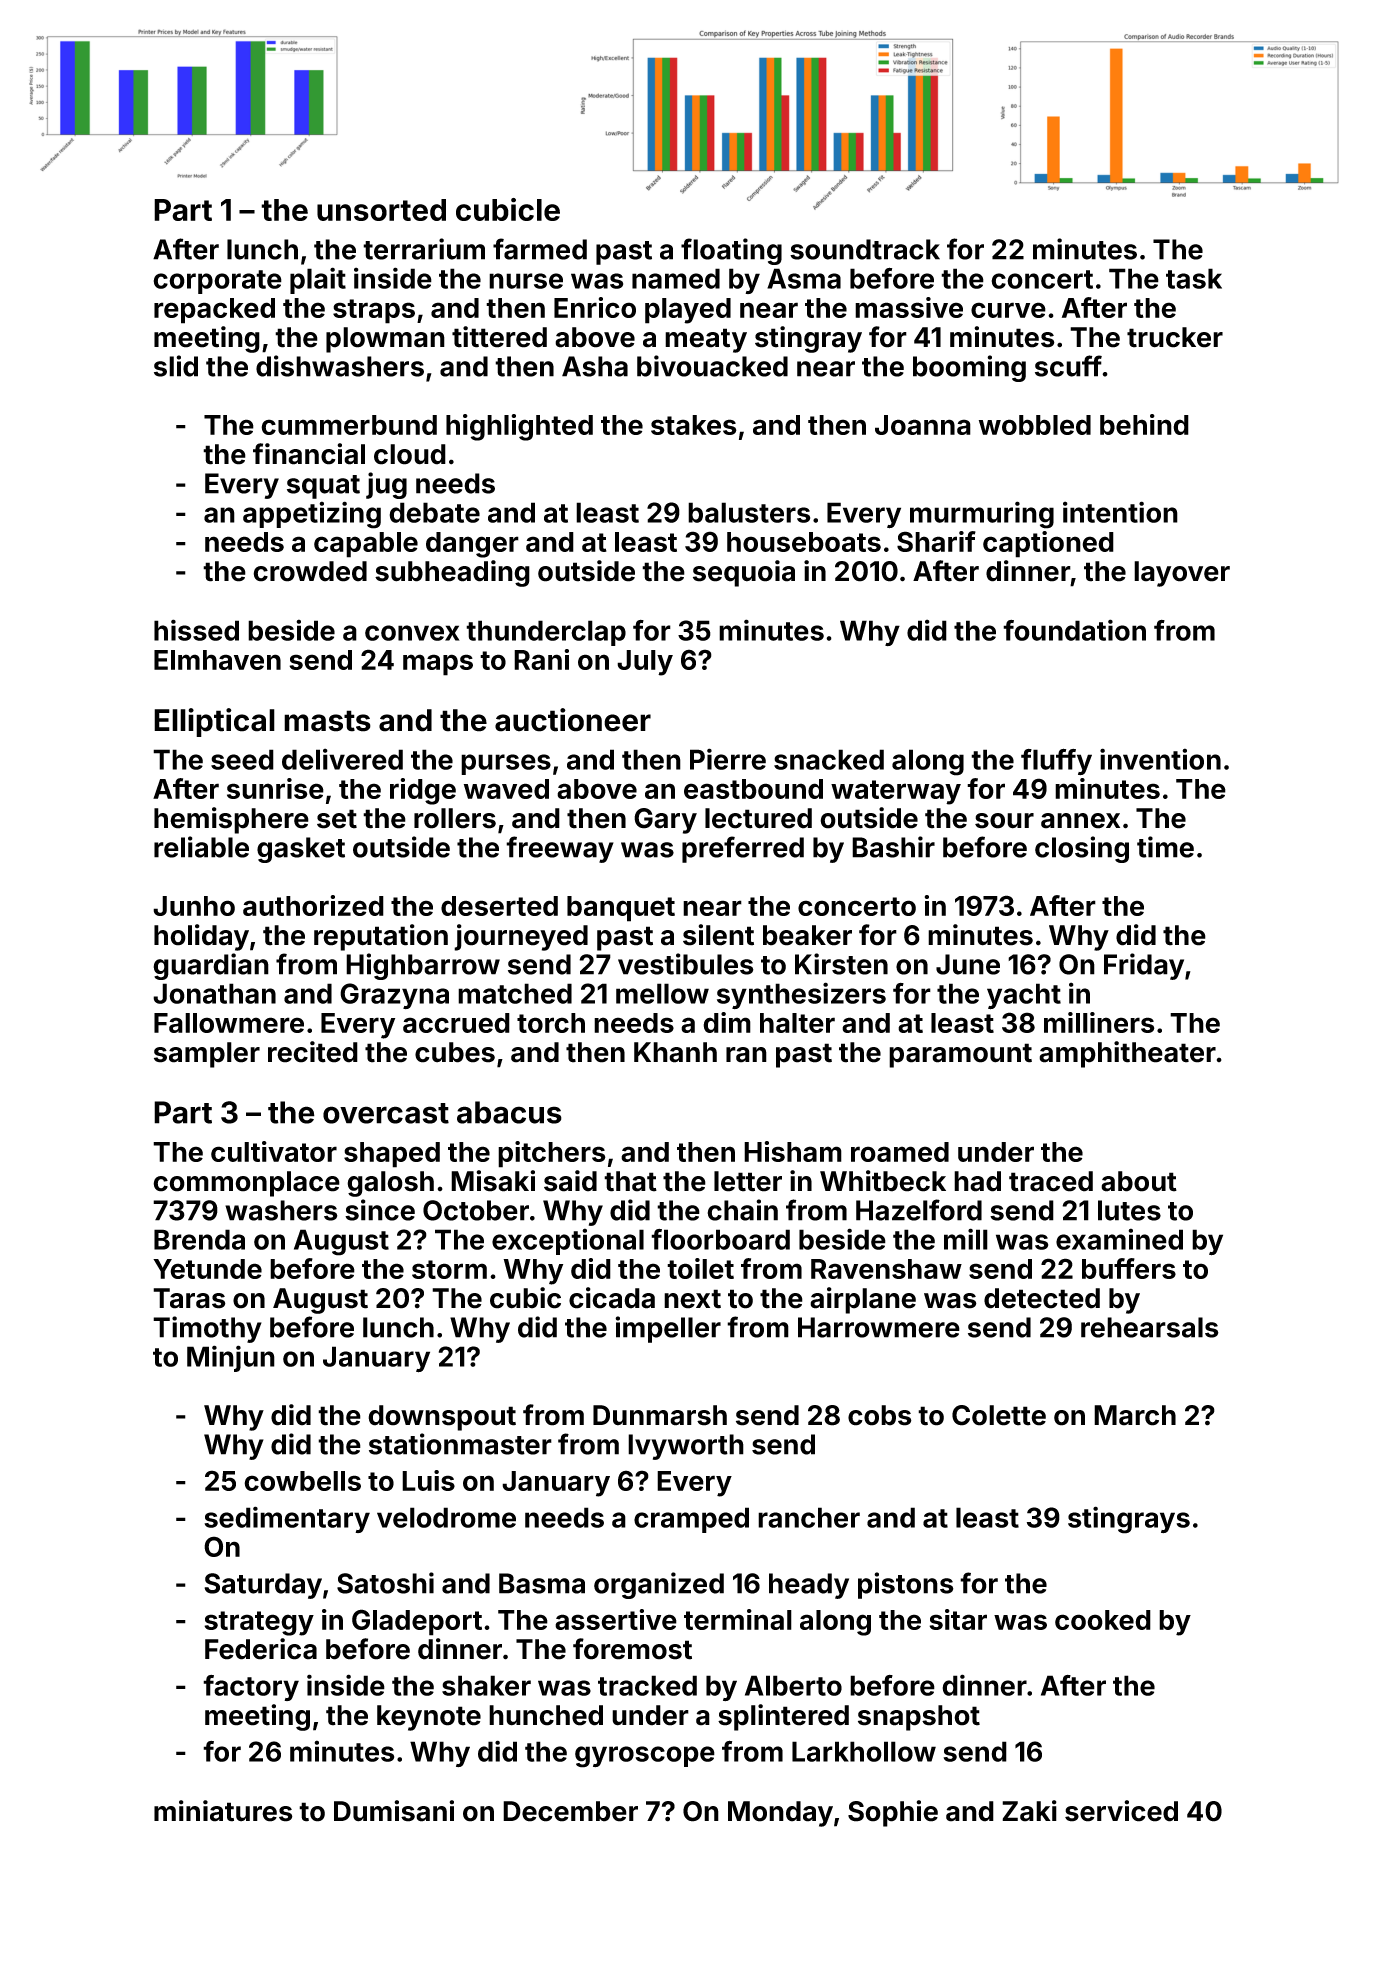 The image size is (1386, 1969). I want to click on unsorted, so click(381, 210).
